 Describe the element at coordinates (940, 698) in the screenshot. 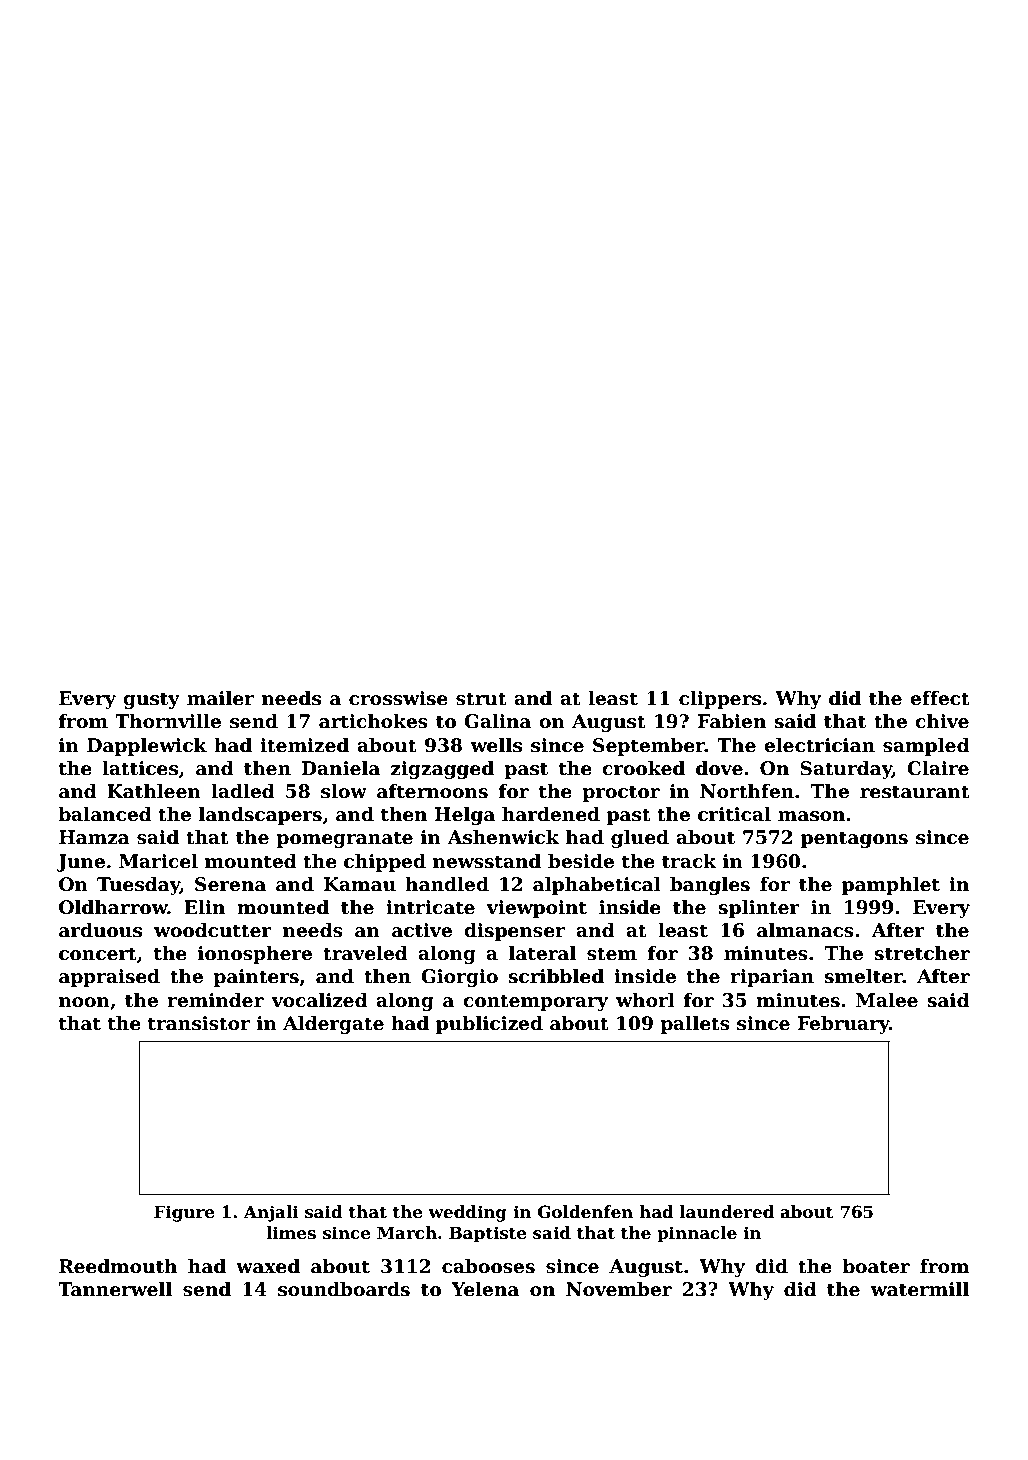

I see `effect` at that location.
